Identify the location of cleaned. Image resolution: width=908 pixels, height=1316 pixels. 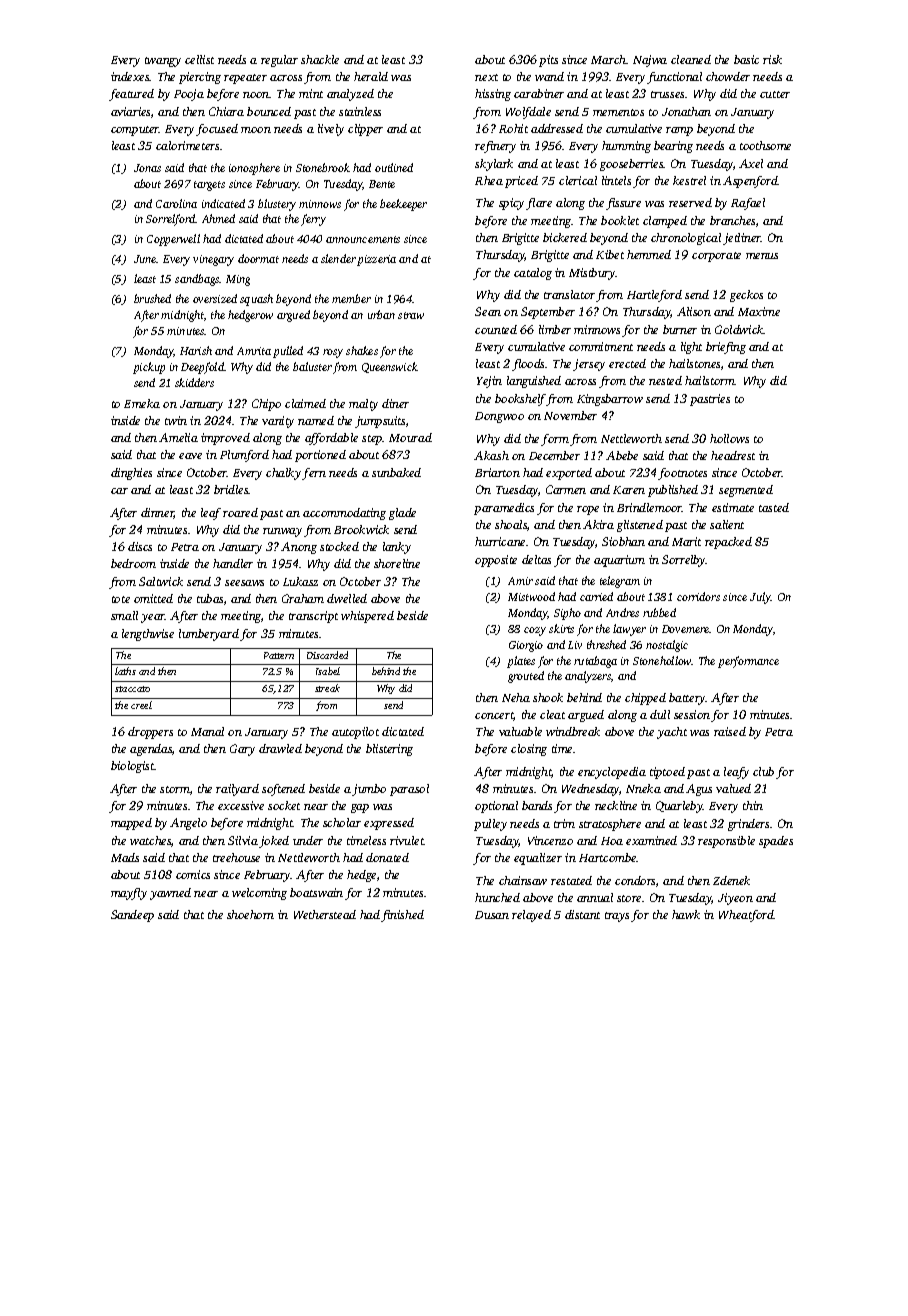
(691, 59).
